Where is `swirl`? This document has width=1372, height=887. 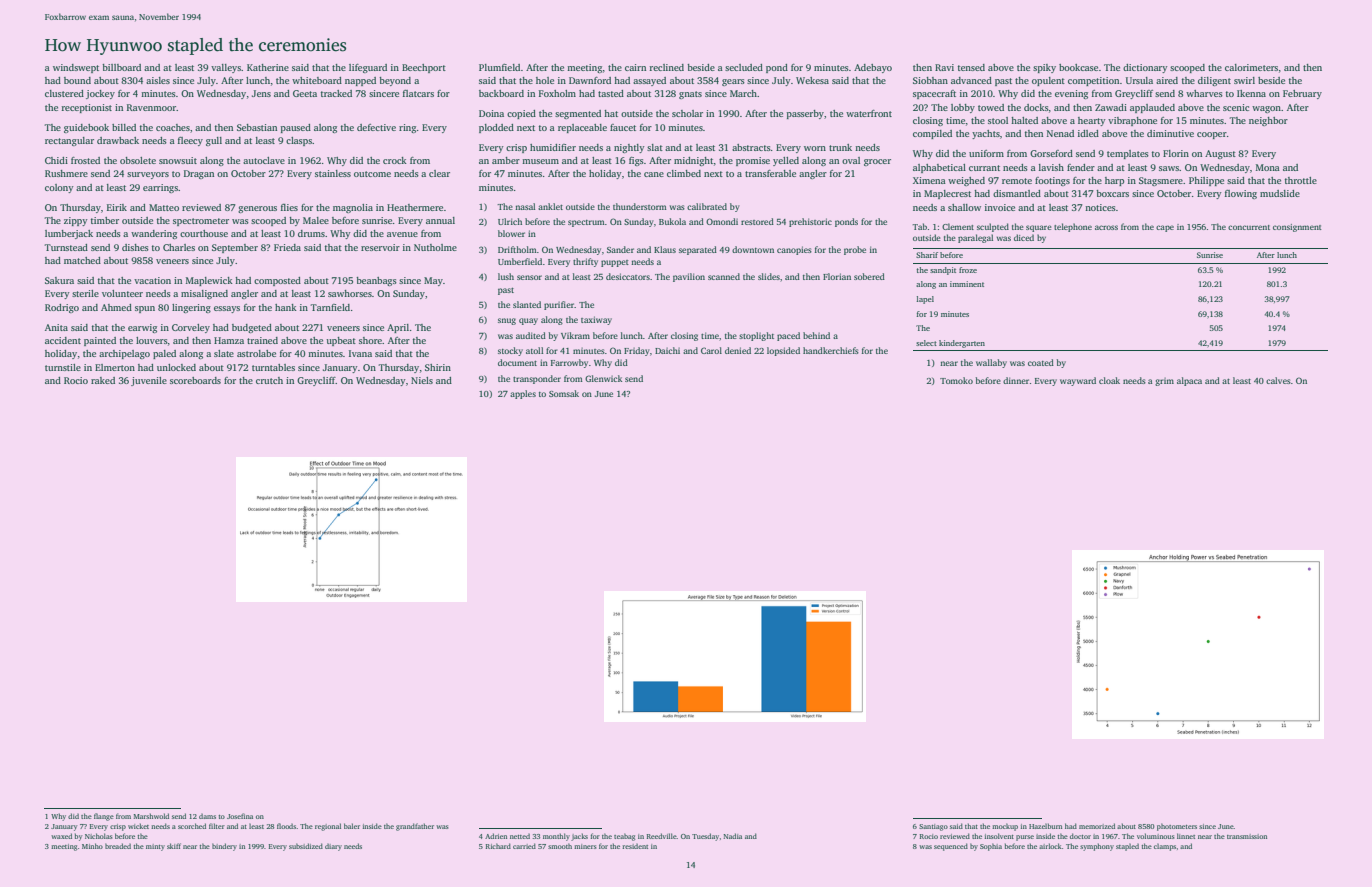 swirl is located at coordinates (1244, 80).
